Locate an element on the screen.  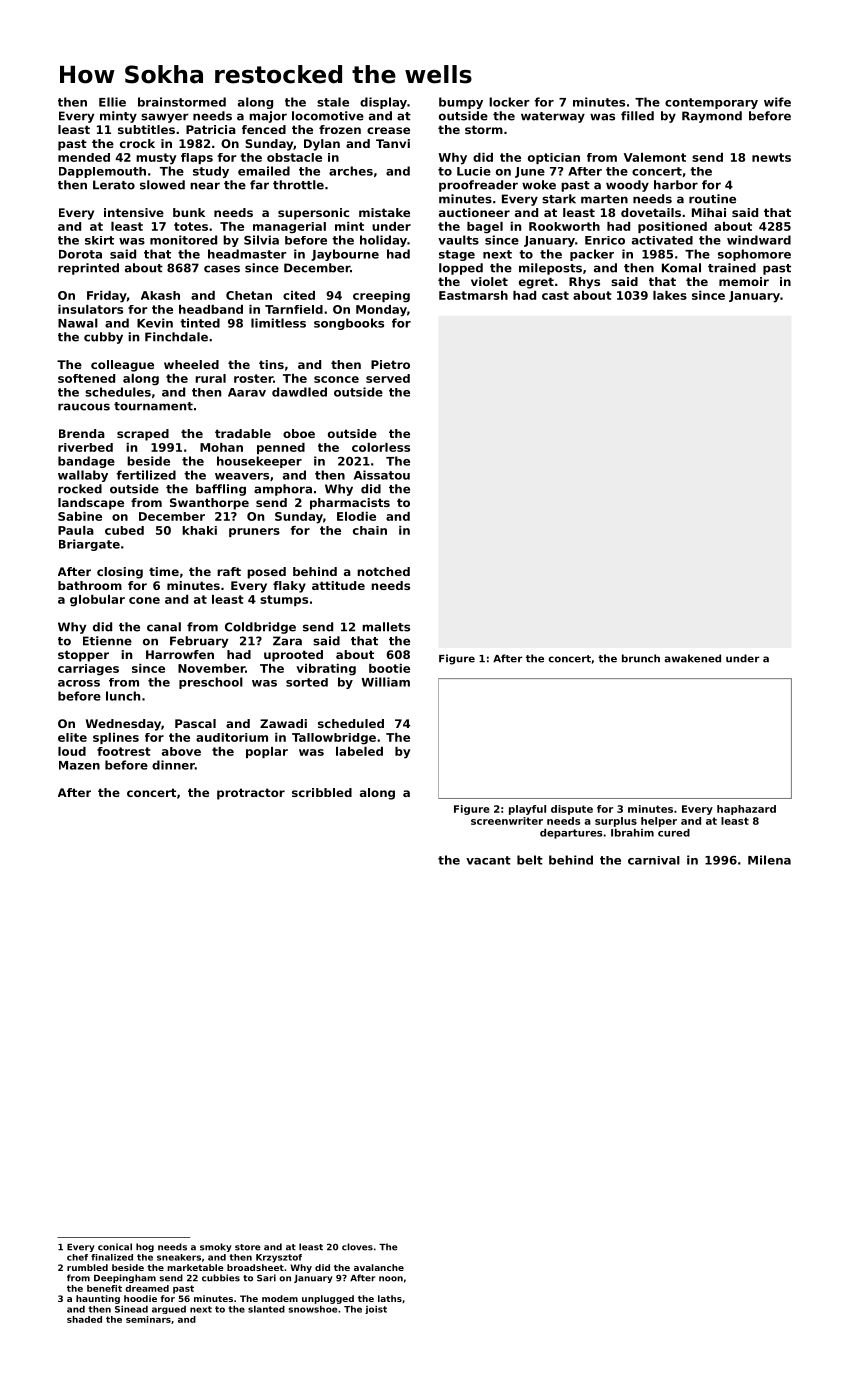
memoir is located at coordinates (744, 281).
